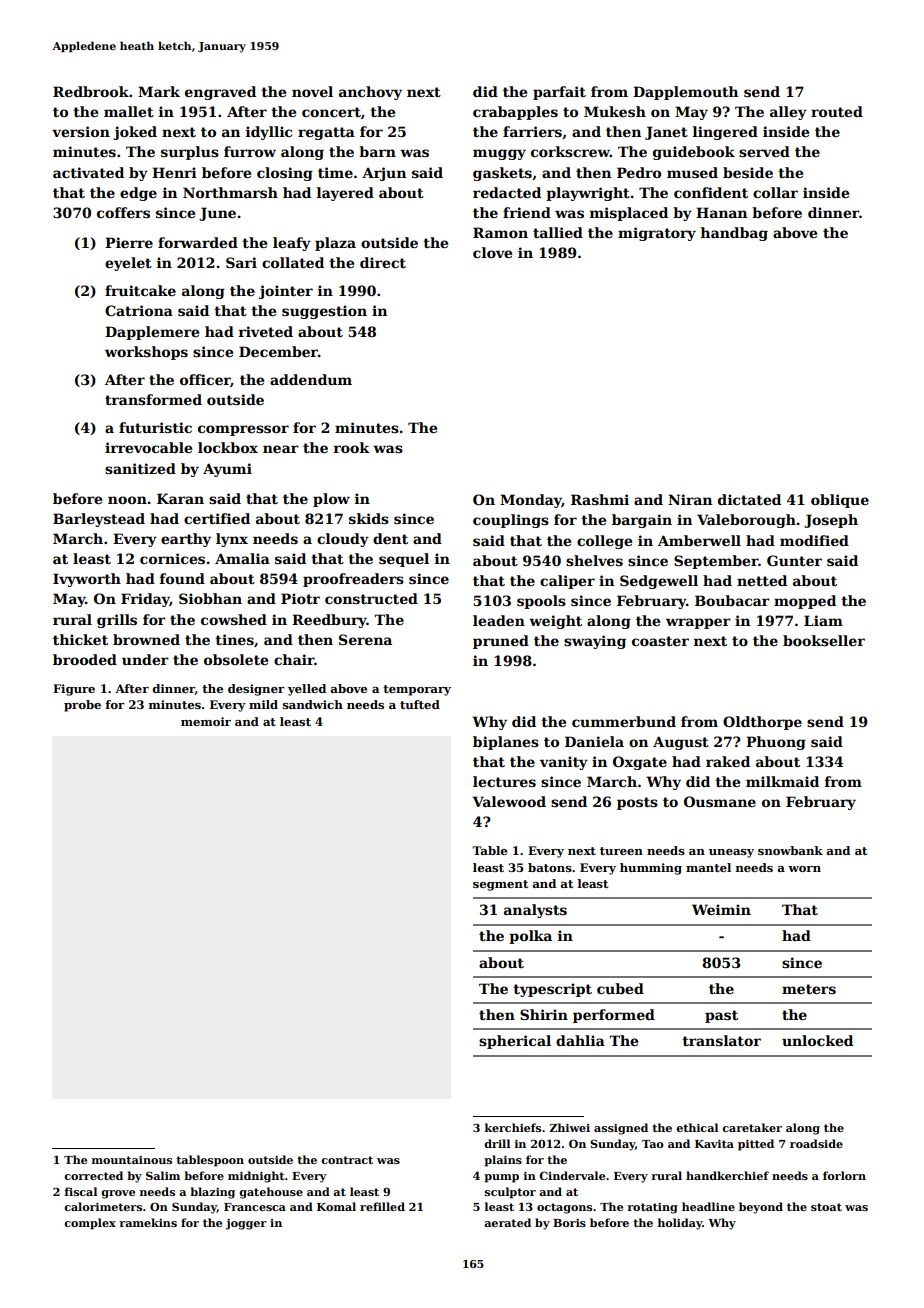 The width and height of the document is (924, 1308). I want to click on Oldthorpe, so click(762, 723).
